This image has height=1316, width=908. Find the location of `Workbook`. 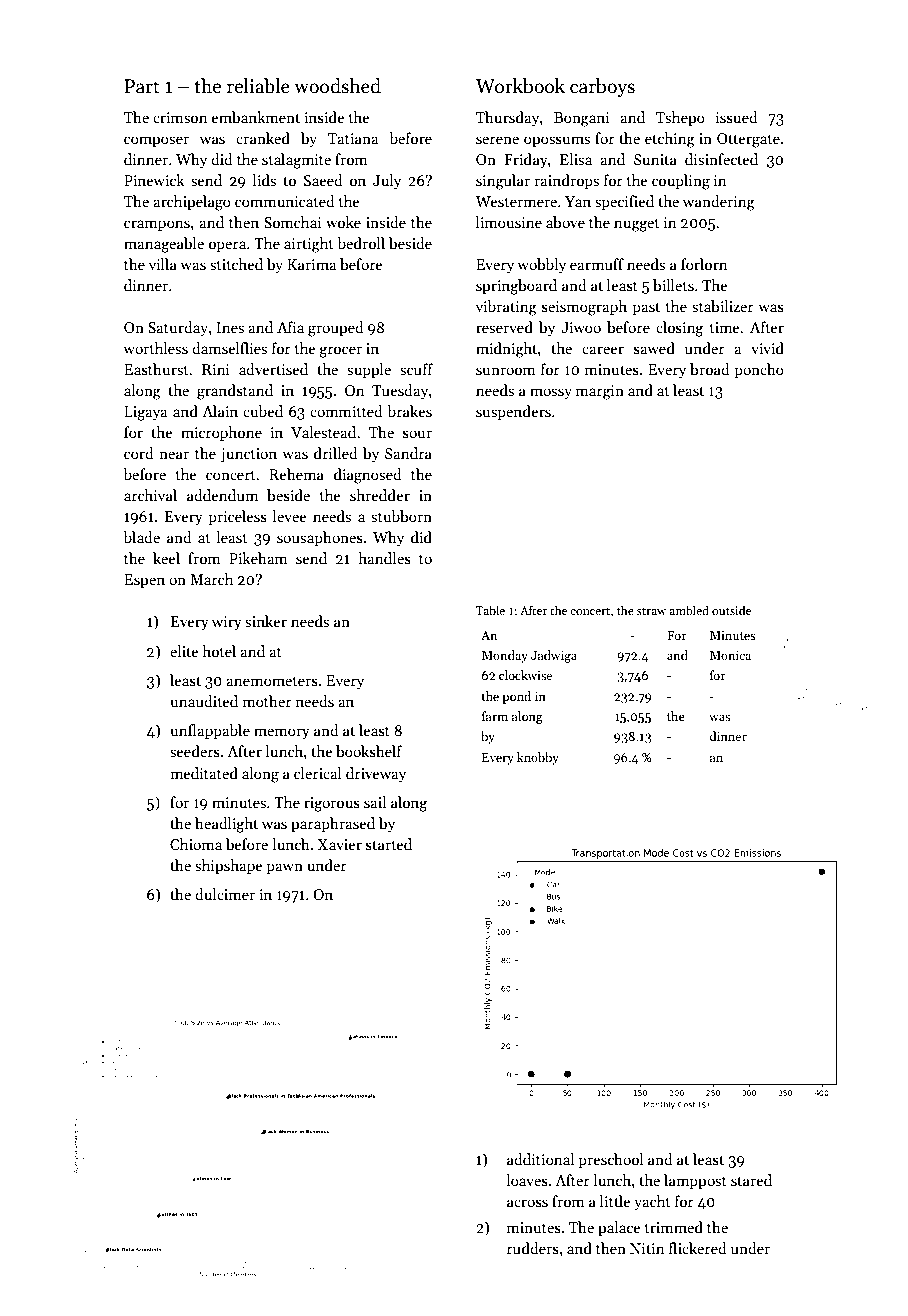

Workbook is located at coordinates (520, 86).
